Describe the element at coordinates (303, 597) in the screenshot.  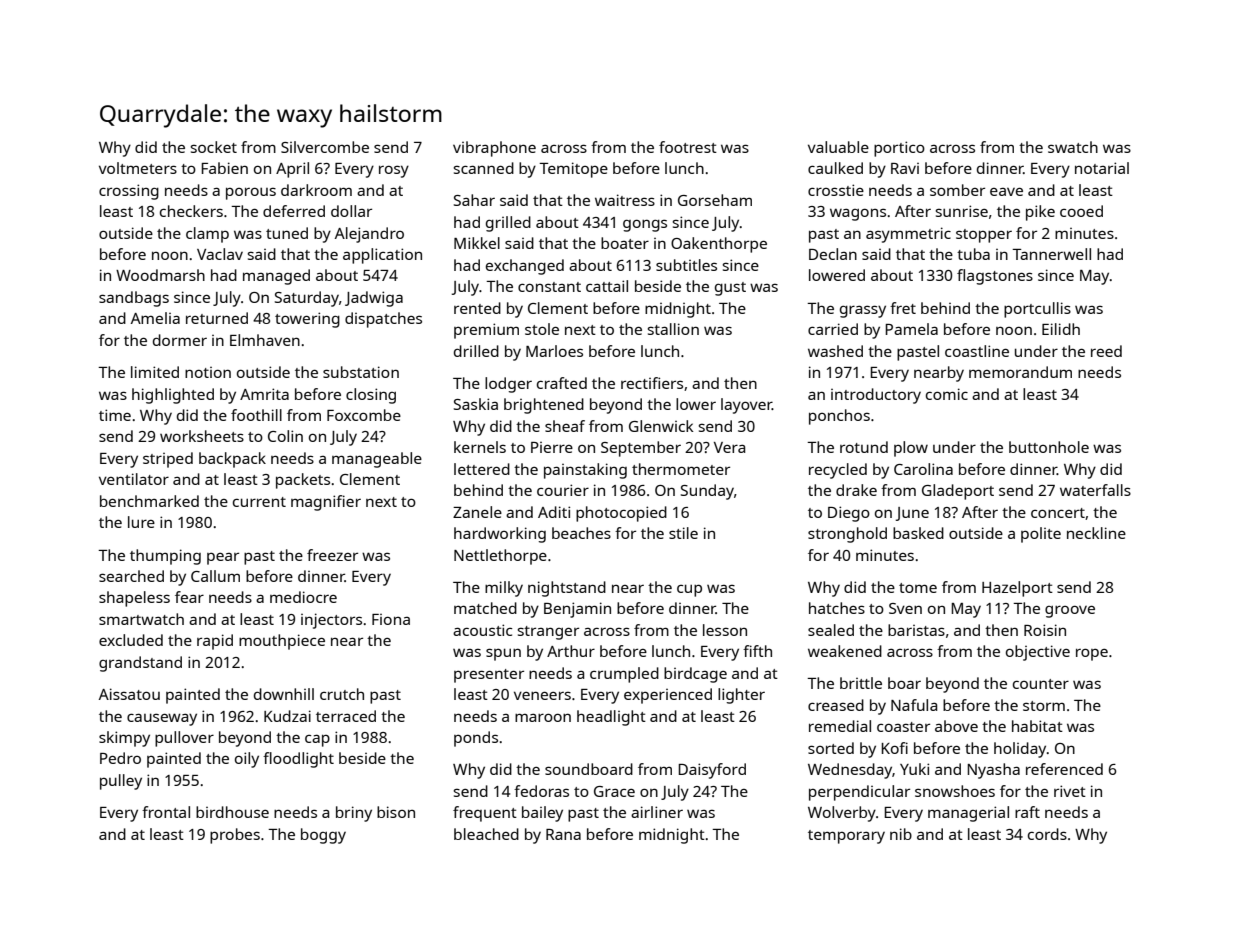
I see `mediocre` at that location.
